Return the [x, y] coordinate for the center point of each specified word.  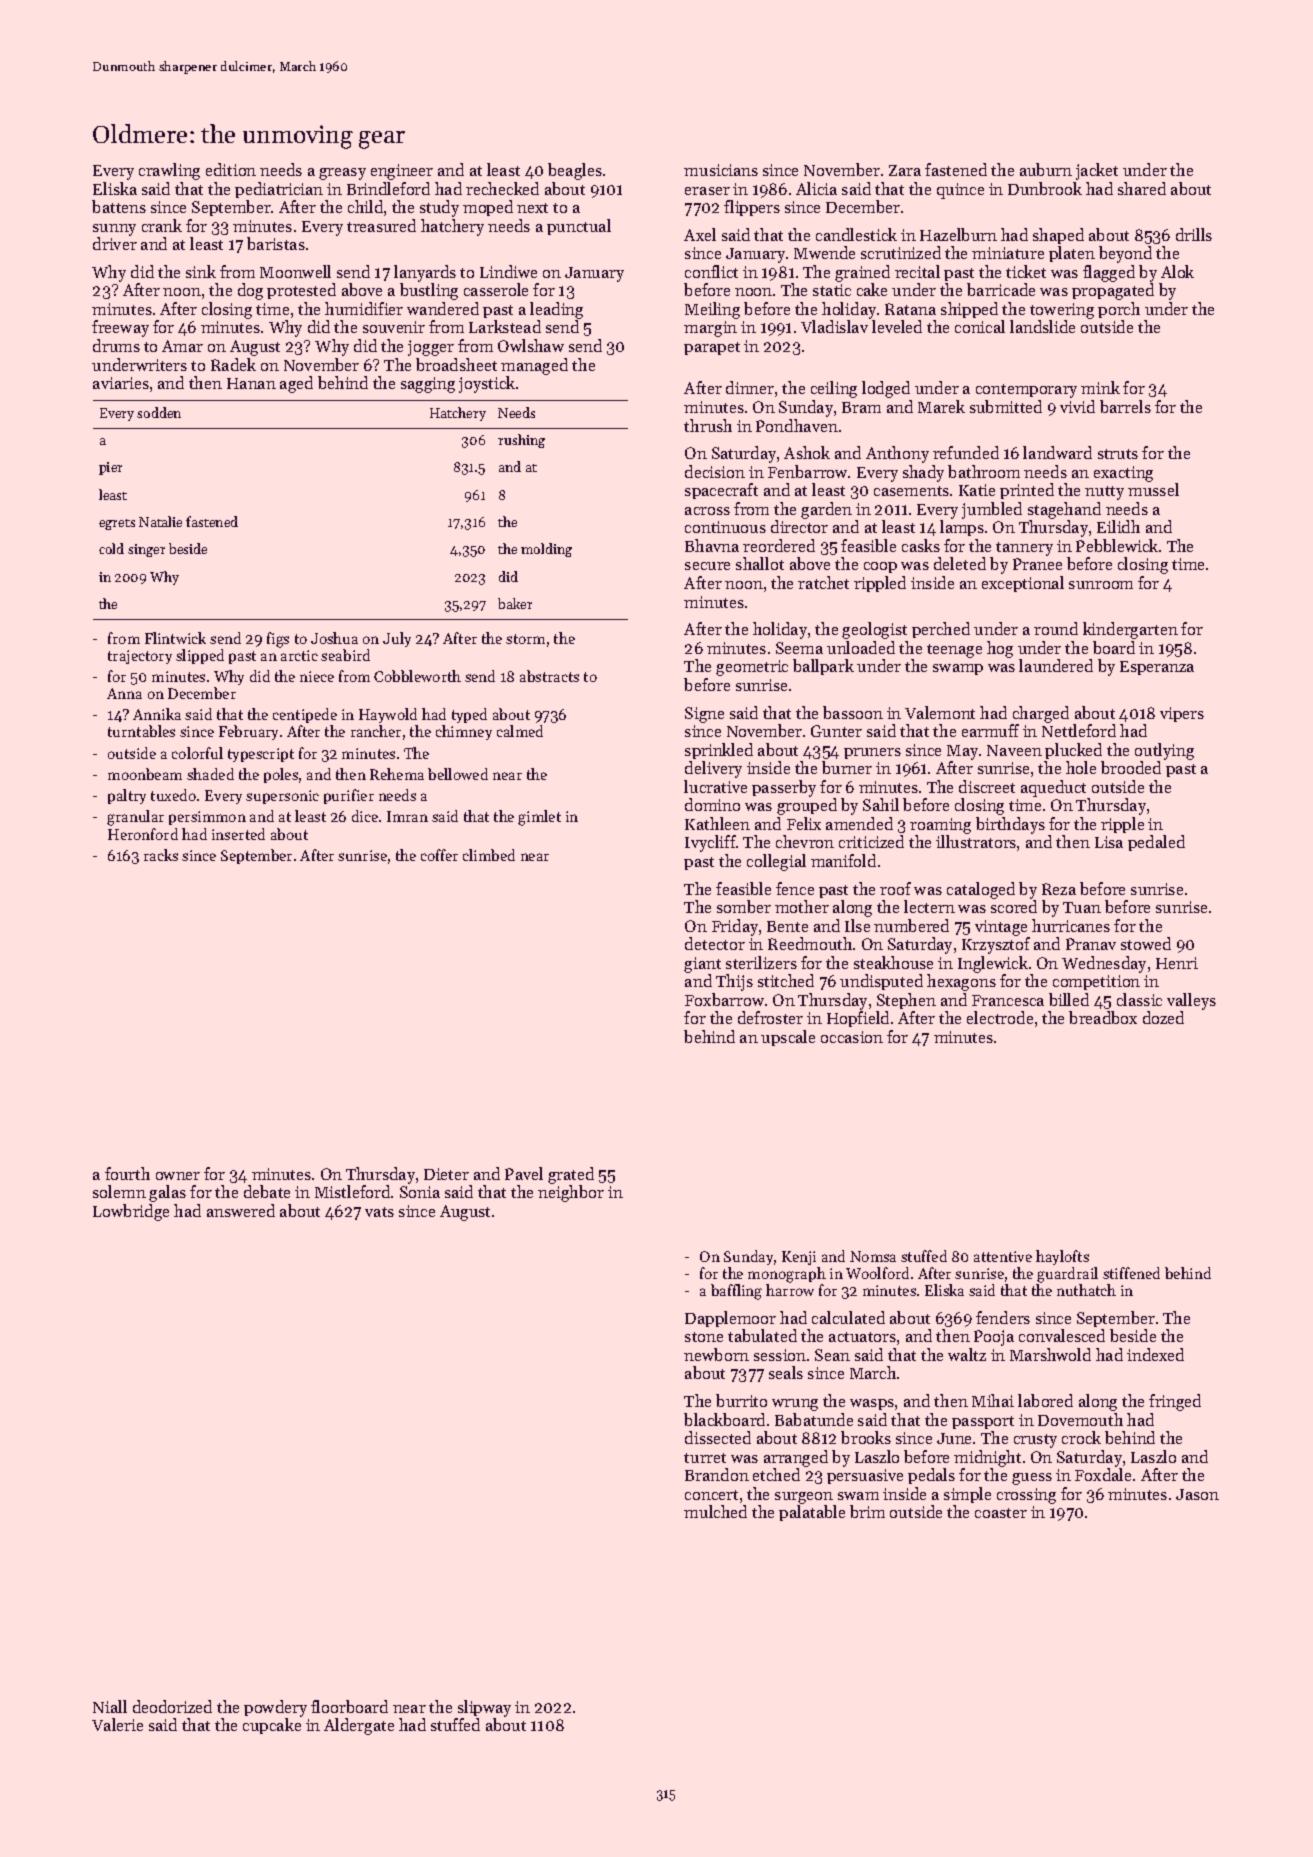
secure [707, 566]
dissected [718, 1437]
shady [923, 473]
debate [267, 1191]
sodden [159, 412]
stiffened [1131, 1273]
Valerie [117, 1724]
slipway [484, 1708]
